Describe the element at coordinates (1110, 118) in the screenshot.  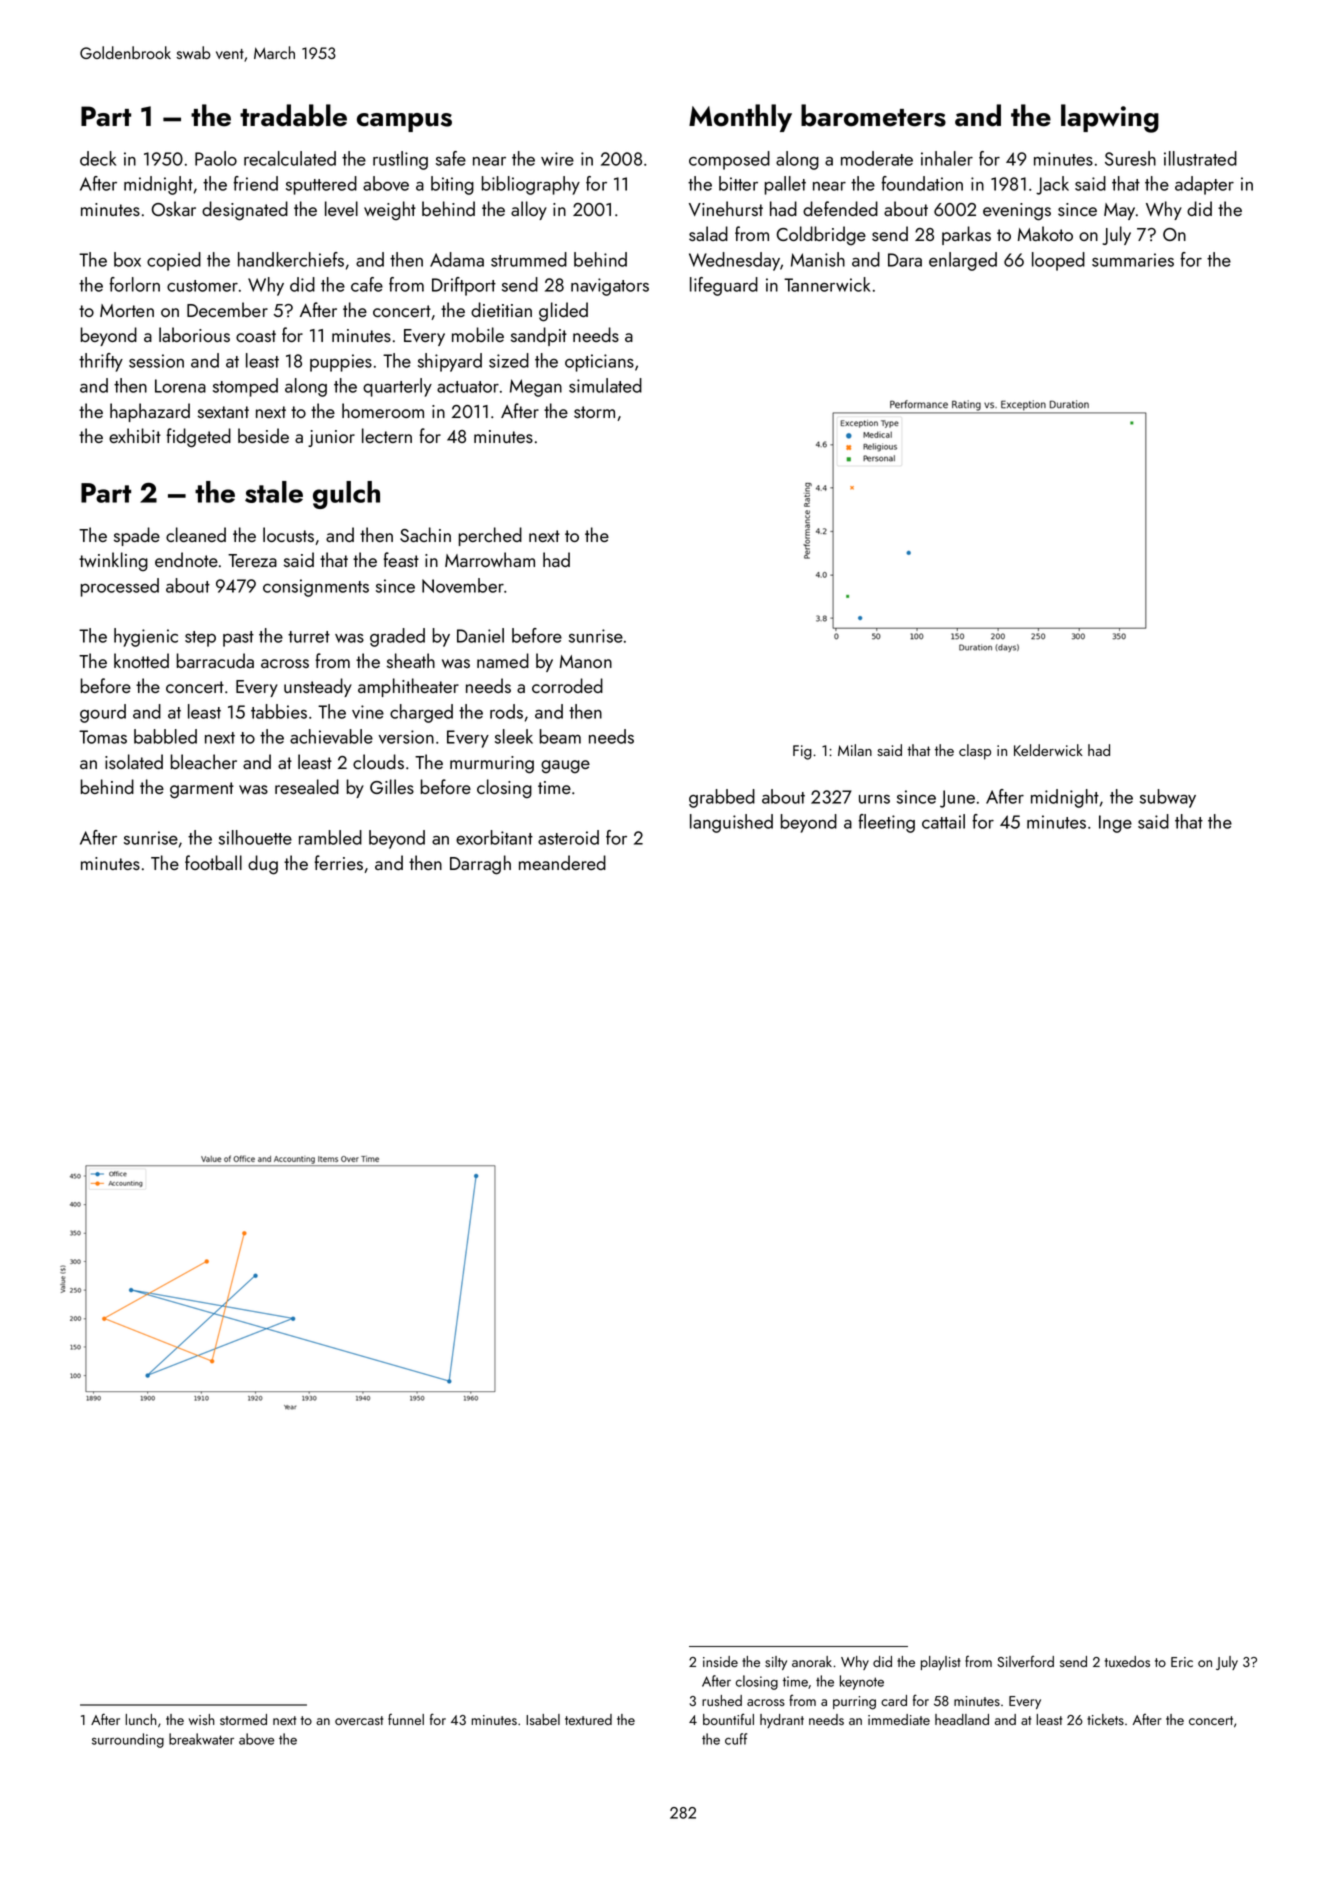
I see `lapwing` at that location.
